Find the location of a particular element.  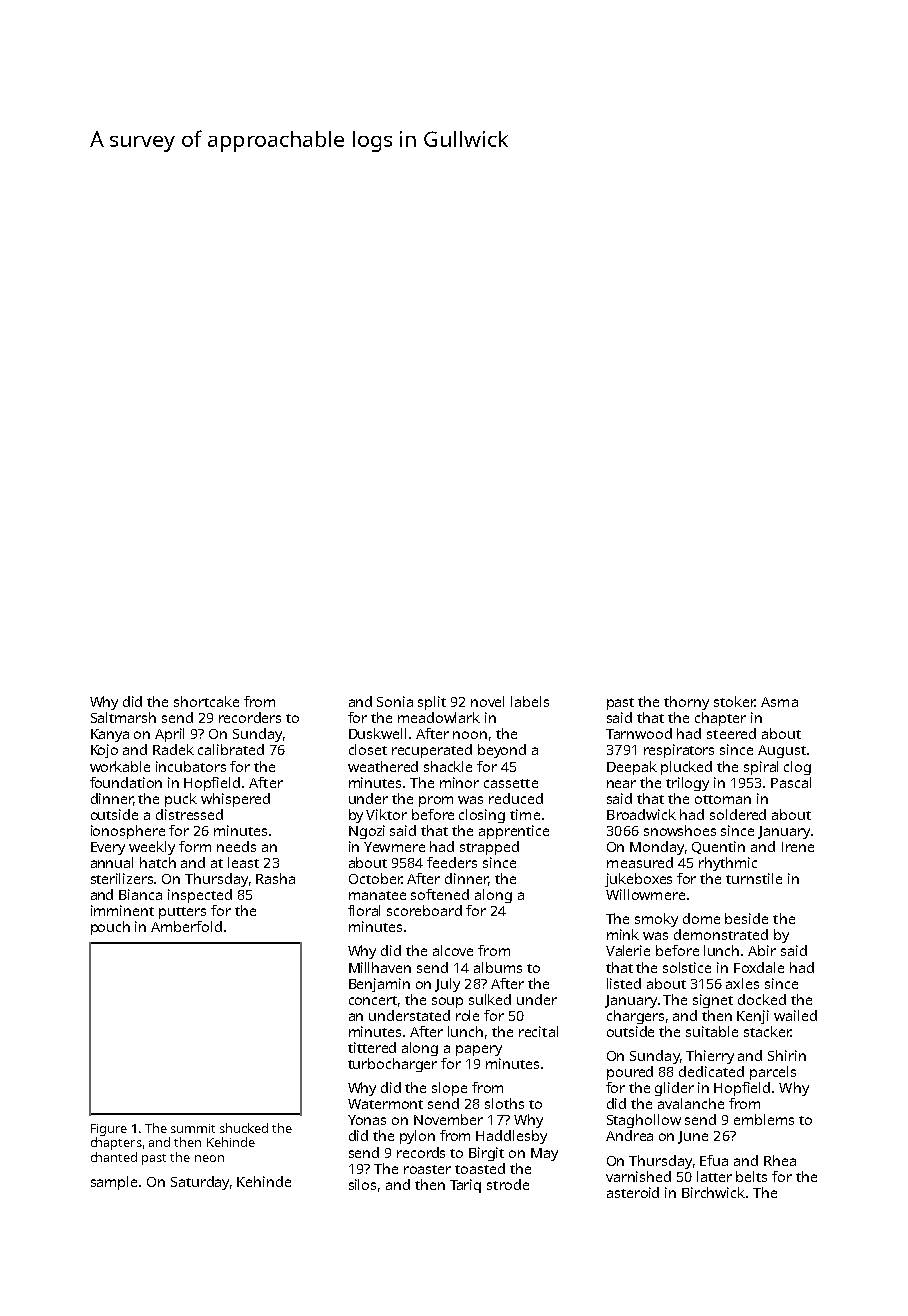

Rhea is located at coordinates (780, 1160).
